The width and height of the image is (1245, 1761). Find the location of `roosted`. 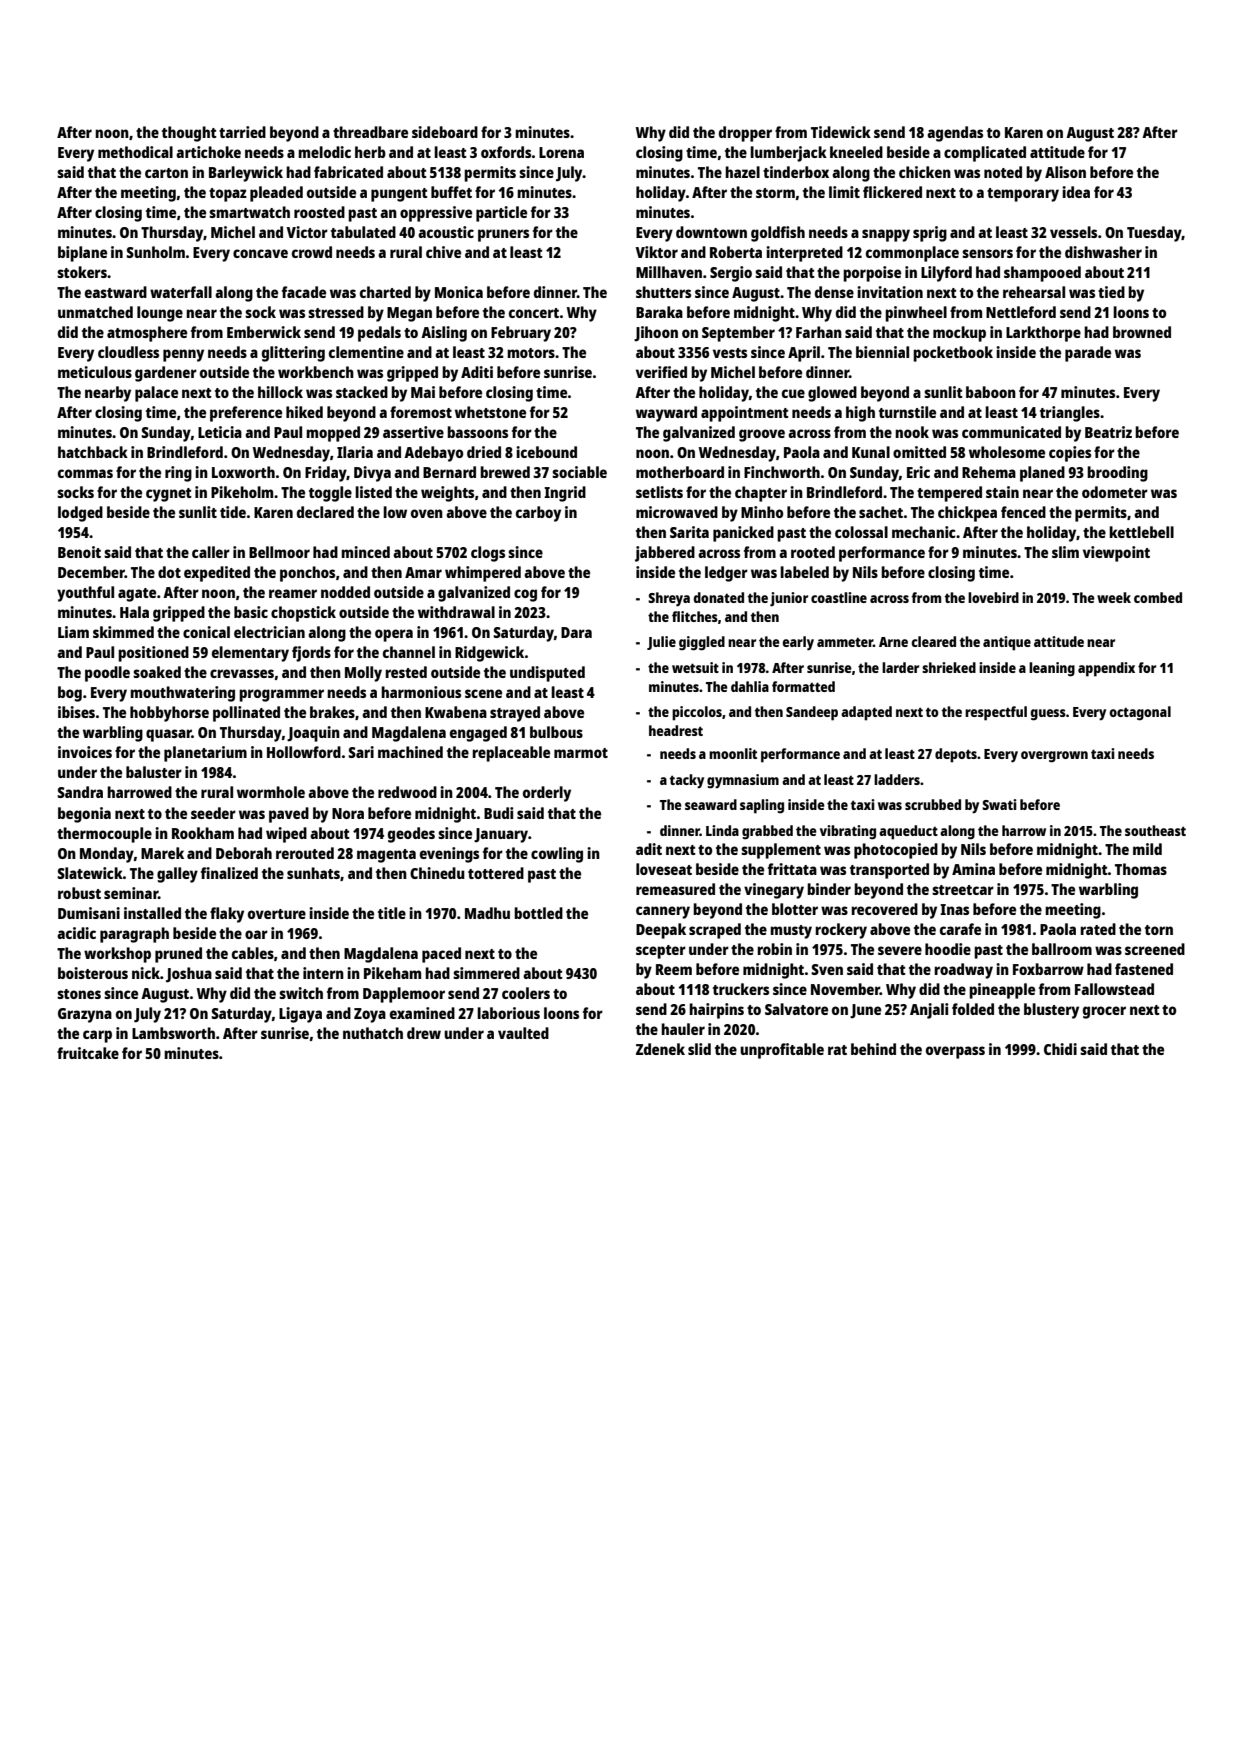

roosted is located at coordinates (319, 212).
